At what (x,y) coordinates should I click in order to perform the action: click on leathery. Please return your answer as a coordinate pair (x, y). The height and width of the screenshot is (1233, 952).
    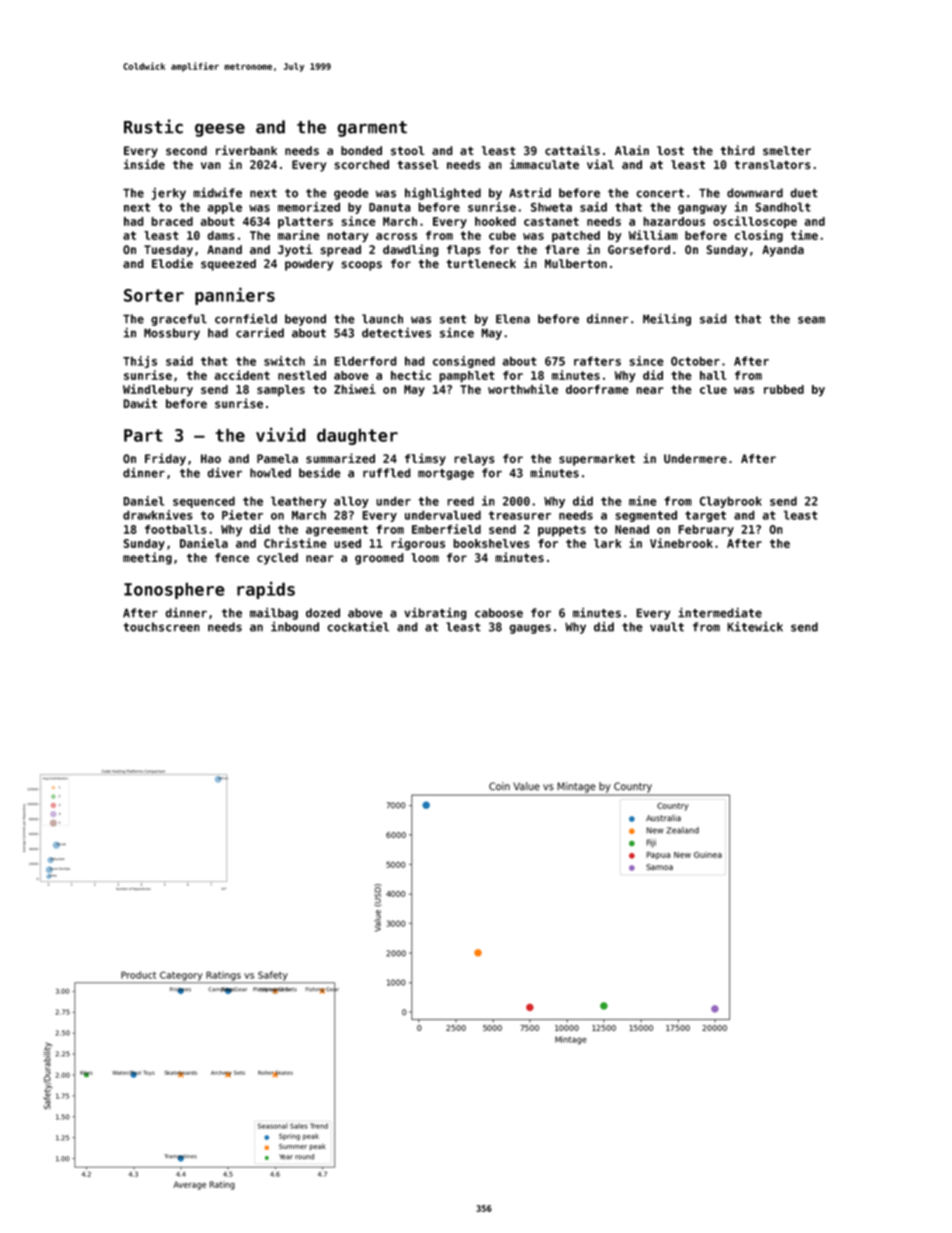
    Looking at the image, I should click on (299, 502).
